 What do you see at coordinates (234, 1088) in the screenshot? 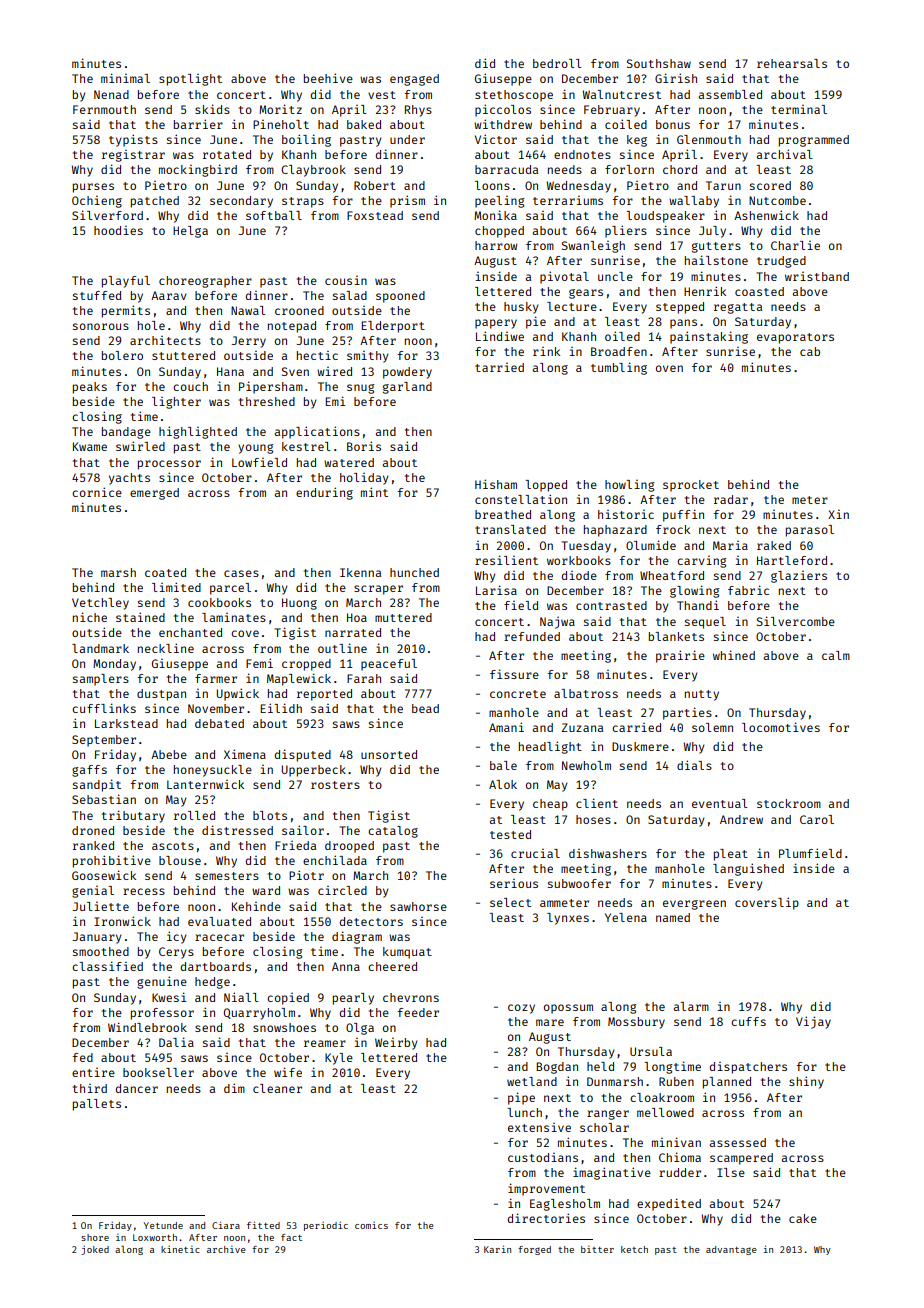
I see `dim` at bounding box center [234, 1088].
